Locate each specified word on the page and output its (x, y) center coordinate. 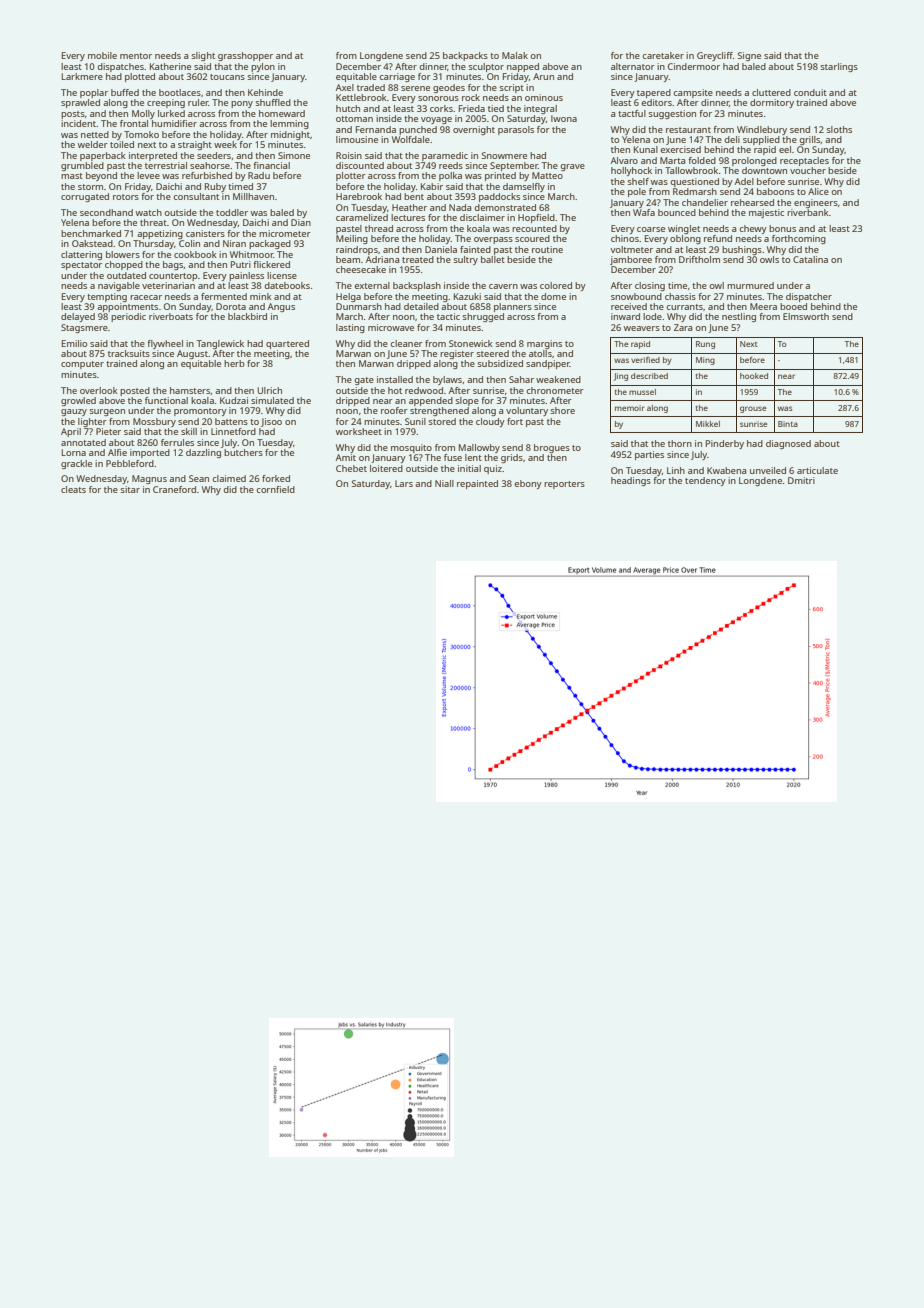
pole (637, 192)
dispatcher (809, 297)
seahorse (210, 165)
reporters (564, 485)
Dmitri (801, 480)
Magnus (149, 479)
